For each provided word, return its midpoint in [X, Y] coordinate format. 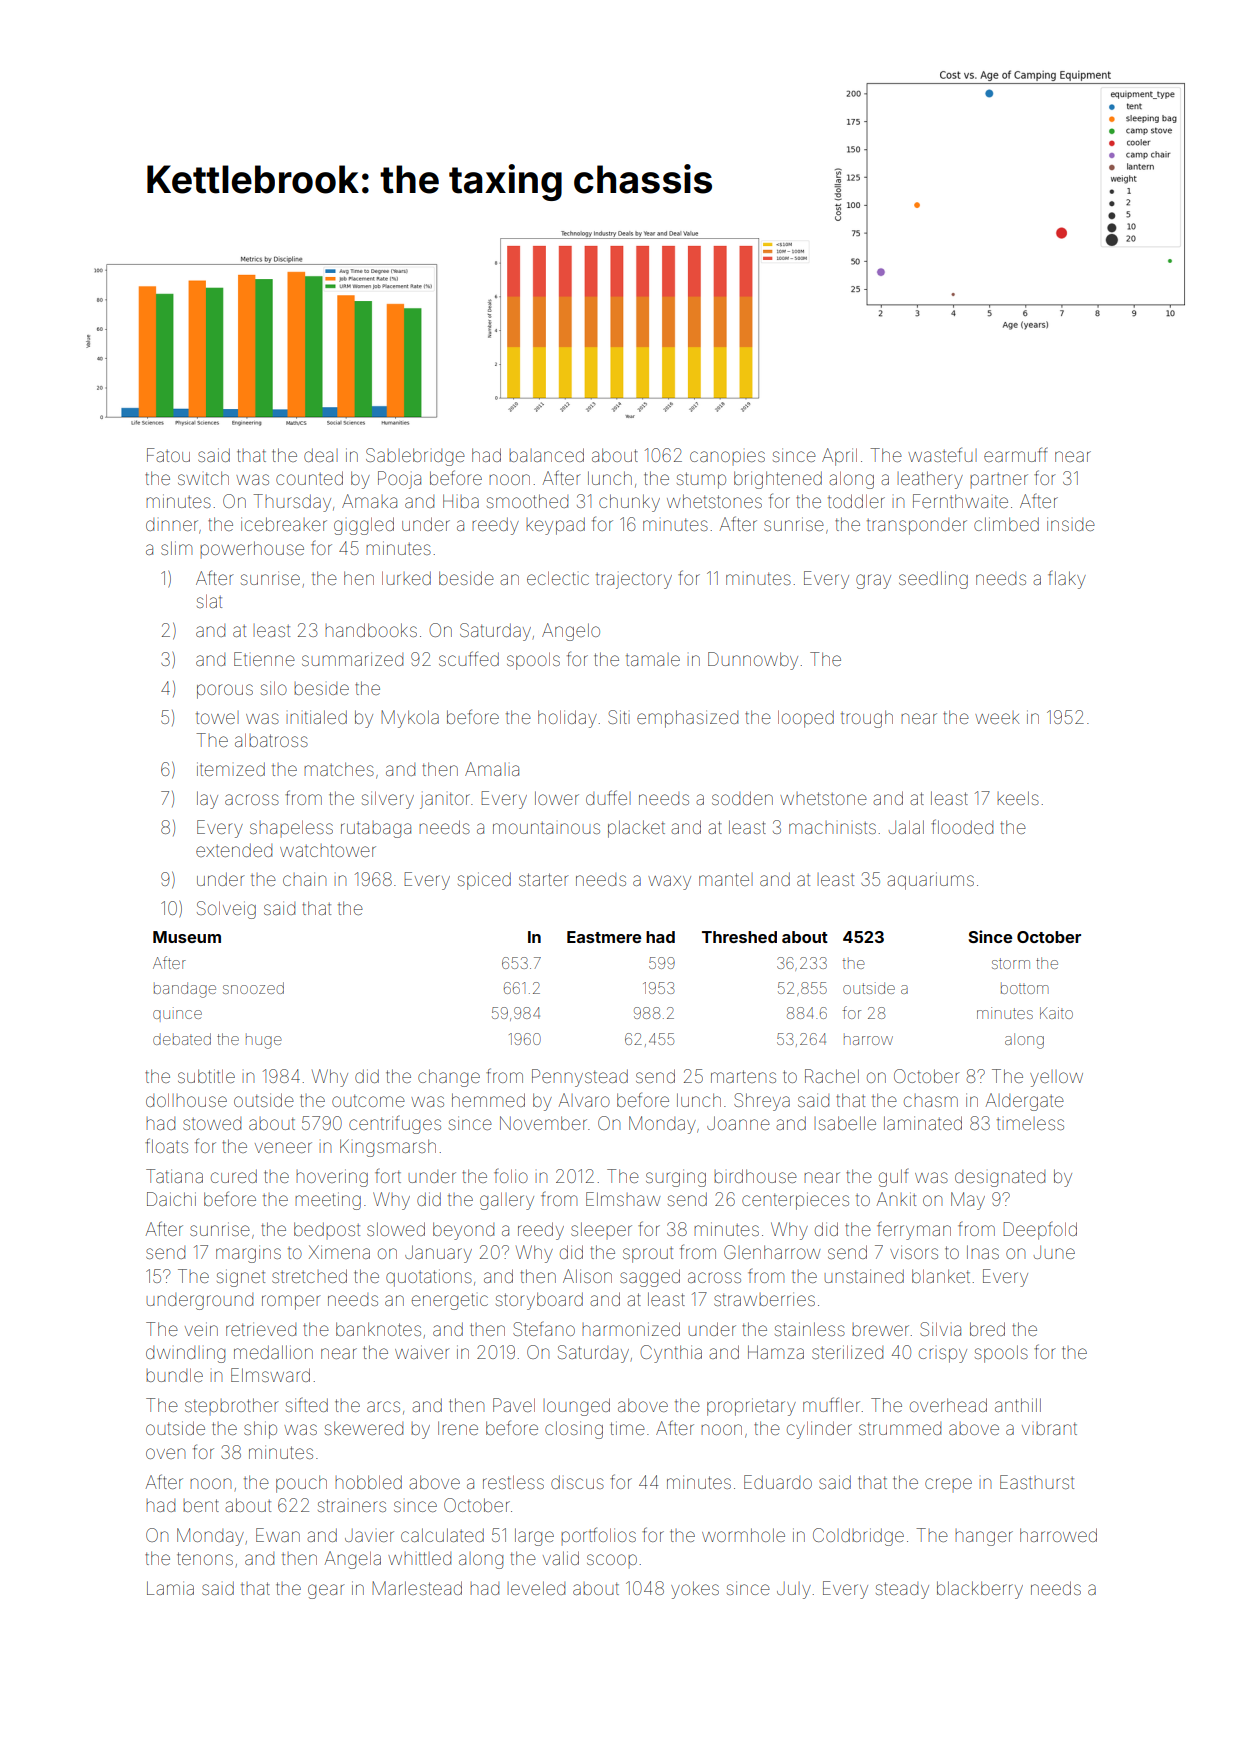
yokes [695, 1590]
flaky [1067, 580]
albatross [271, 740]
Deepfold [1040, 1231]
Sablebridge [415, 457]
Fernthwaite [960, 501]
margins [248, 1254]
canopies [727, 458]
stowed [212, 1123]
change [449, 1078]
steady [902, 1590]
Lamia [170, 1588]
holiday [567, 719]
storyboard [539, 1301]
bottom [1024, 989]
